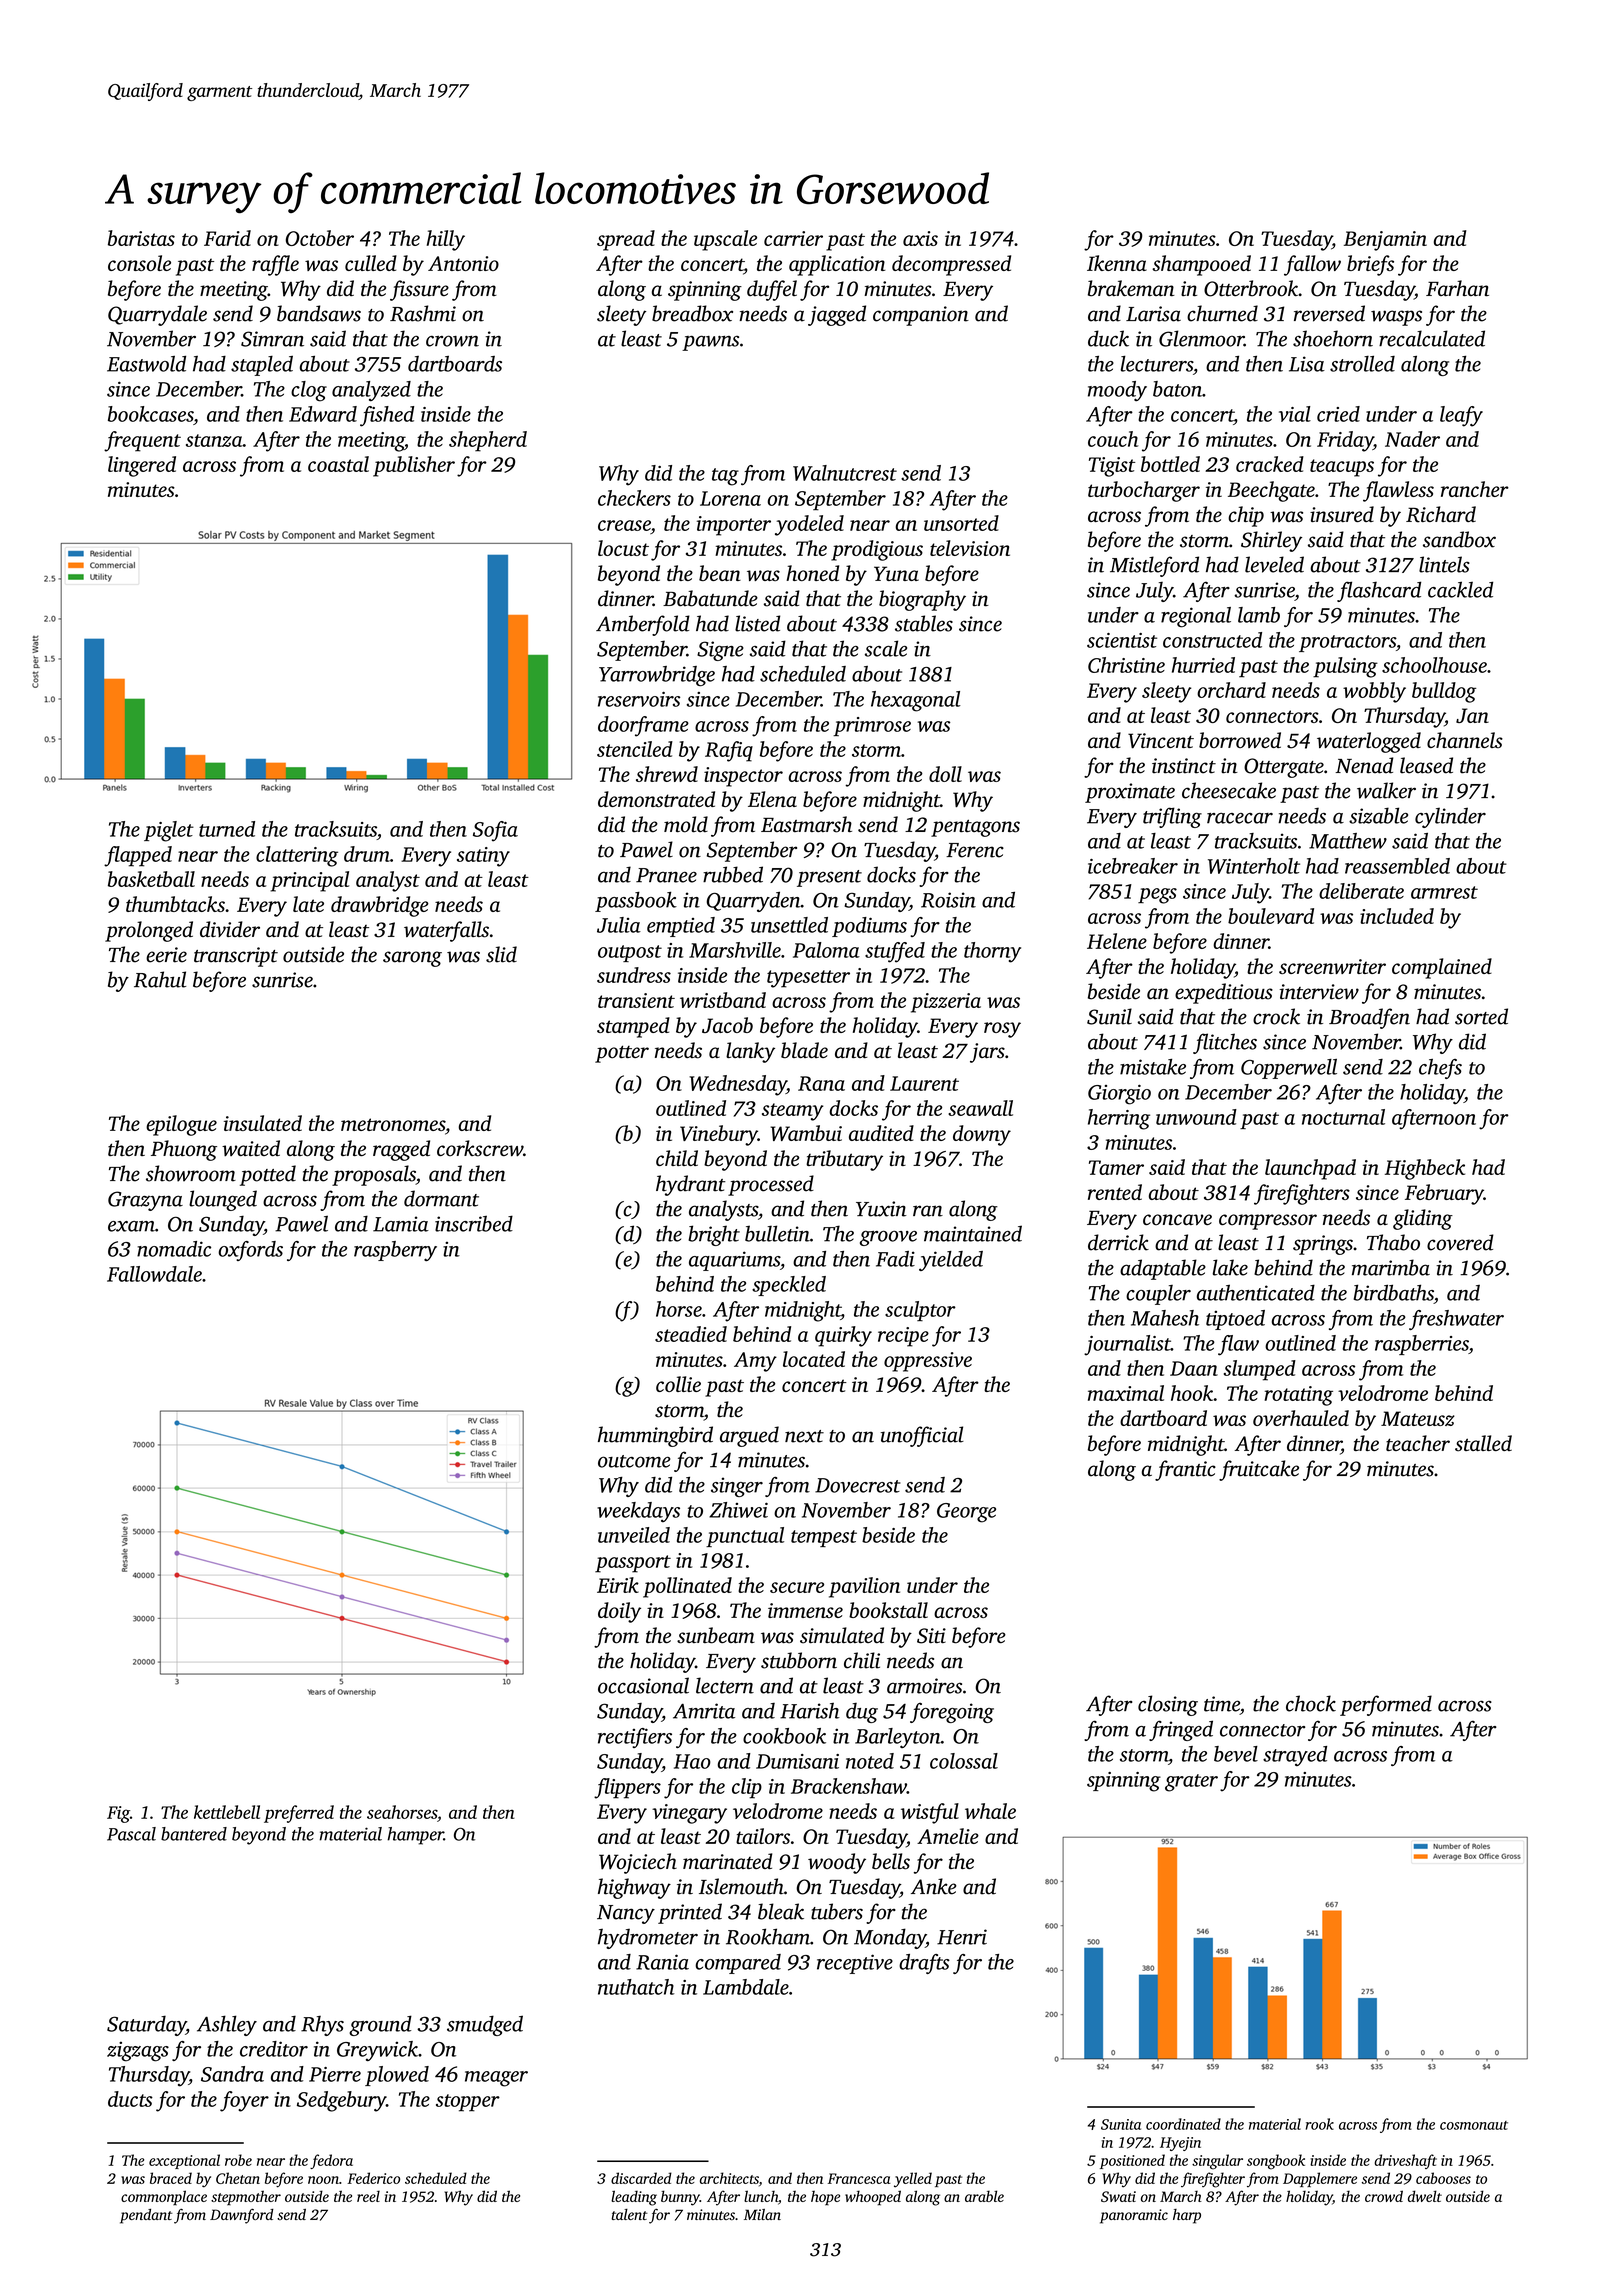 The image size is (1620, 2292). Describe the element at coordinates (227, 238) in the image. I see `Farid` at that location.
